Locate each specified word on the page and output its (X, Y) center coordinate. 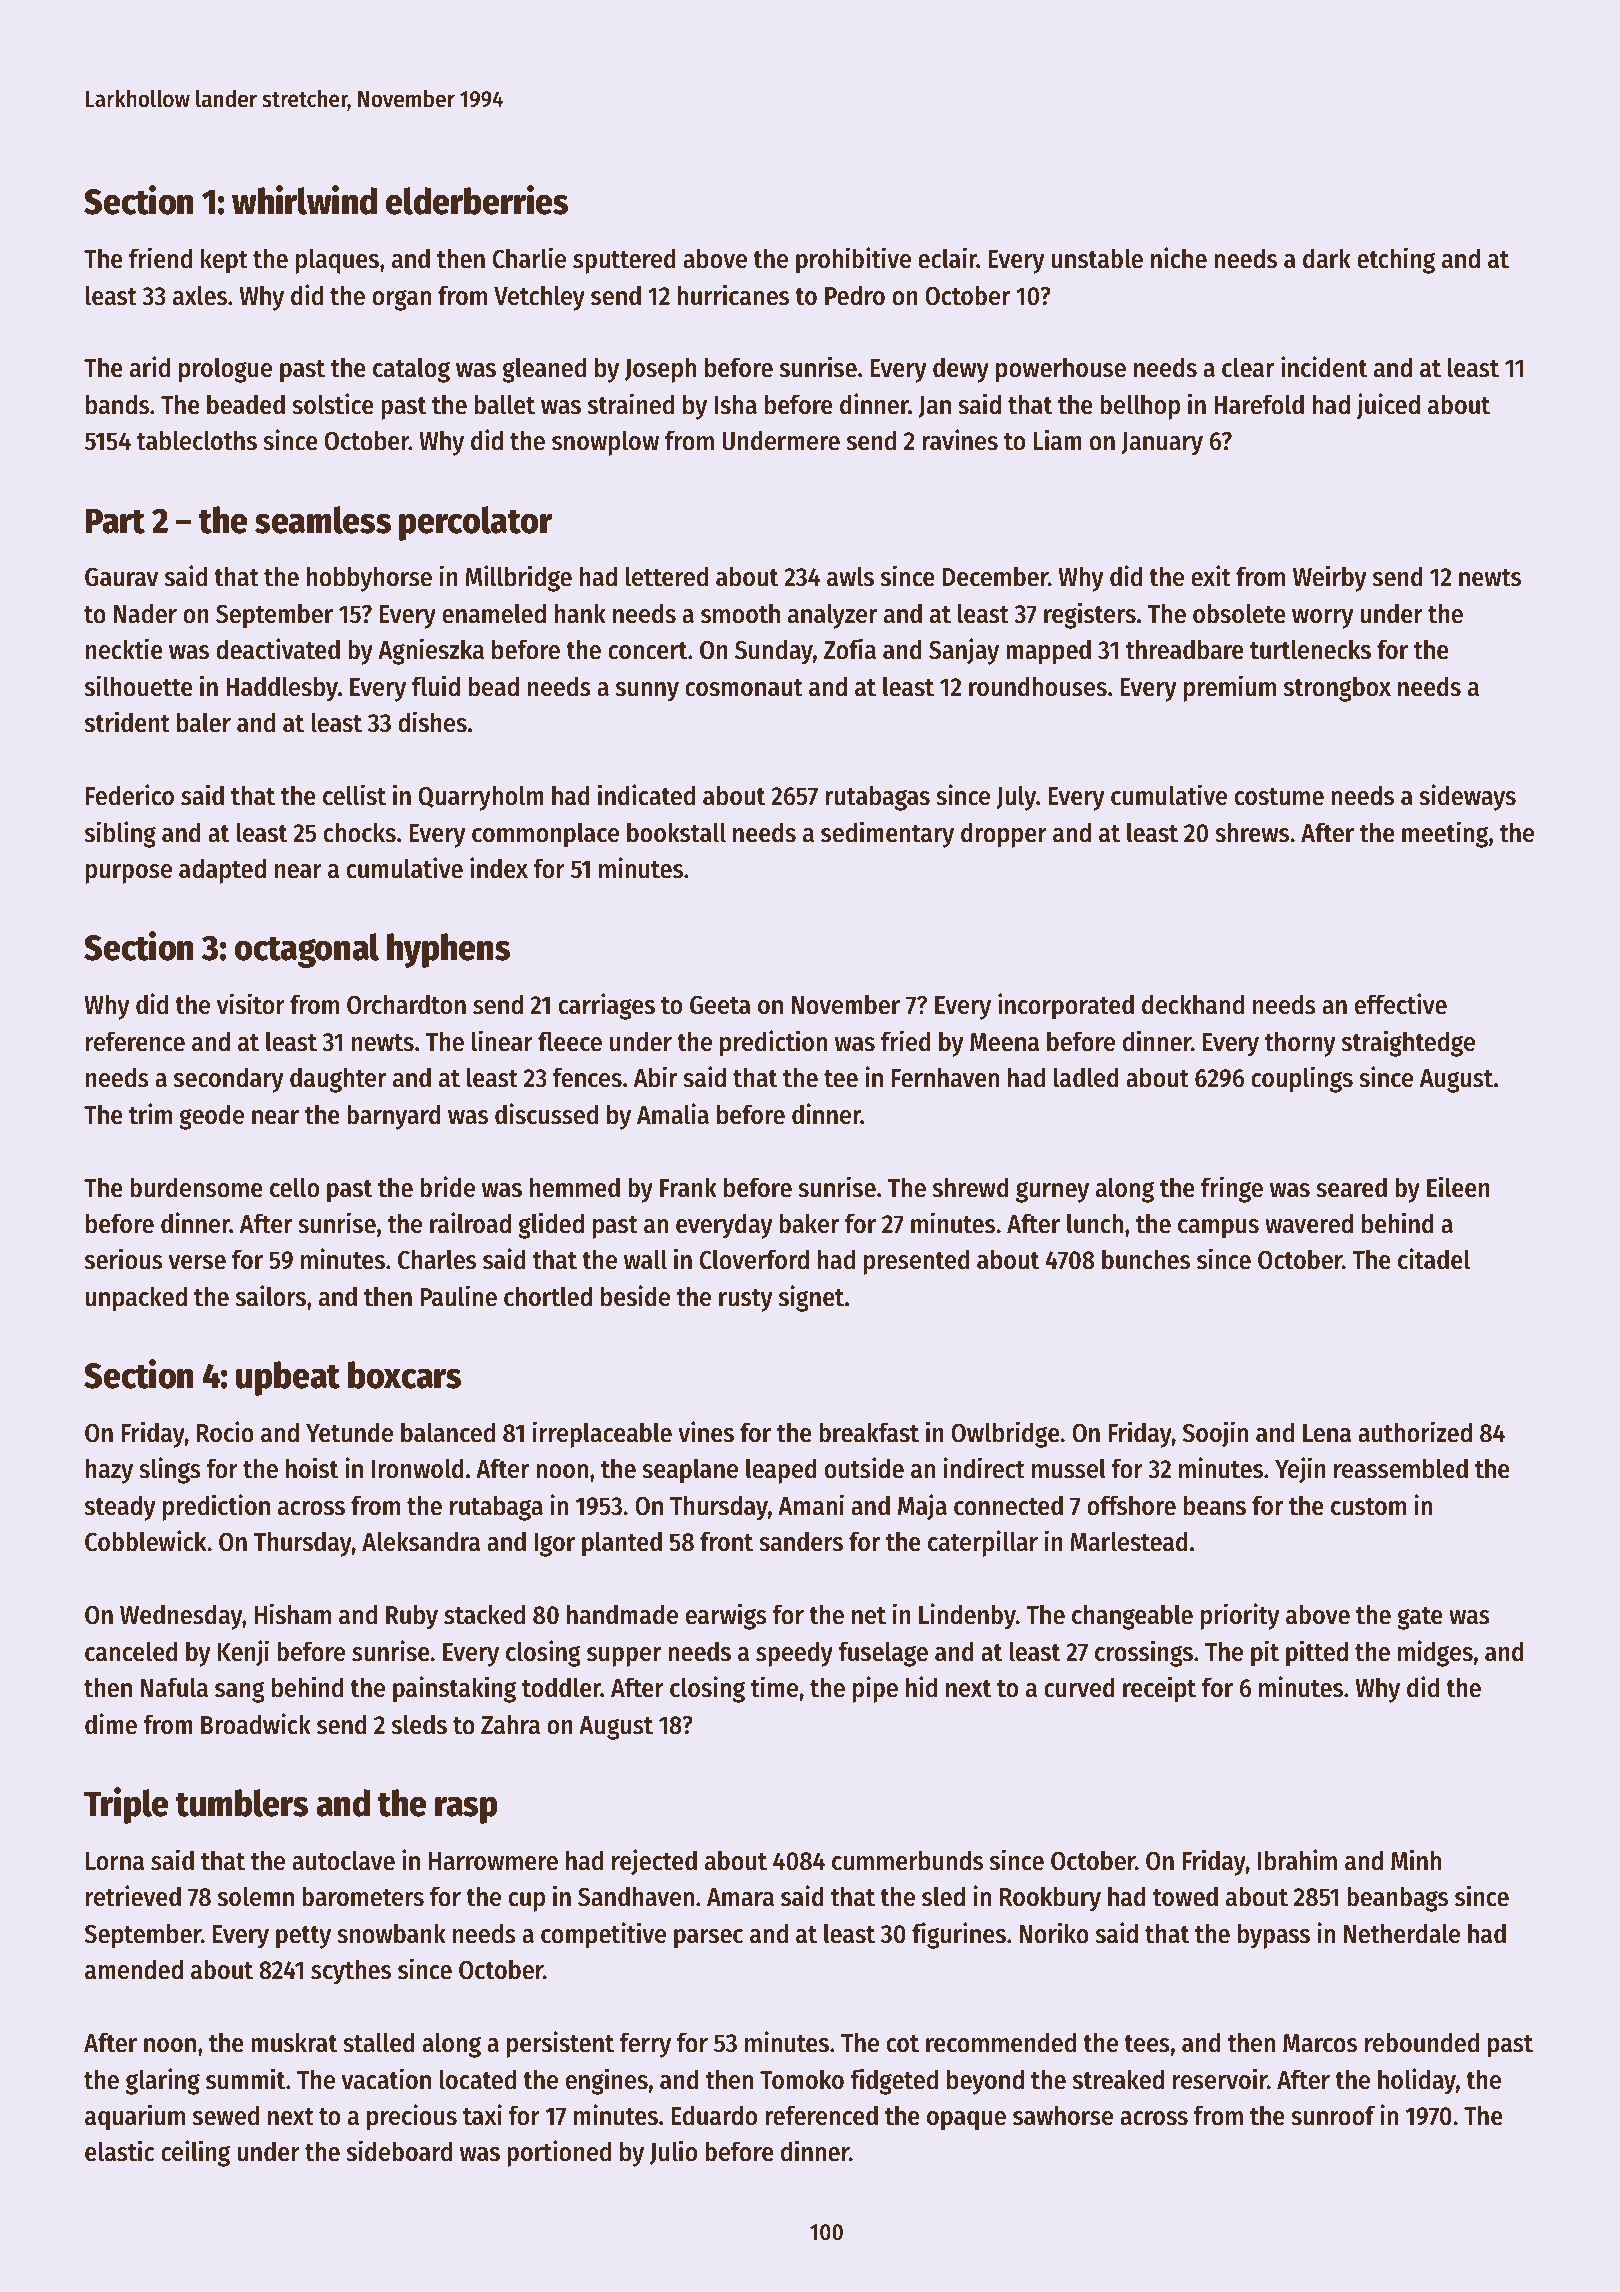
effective (1400, 1004)
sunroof (1333, 2115)
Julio (673, 2152)
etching (1396, 260)
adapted (222, 871)
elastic (119, 2151)
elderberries (477, 200)
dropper (1004, 835)
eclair (947, 258)
